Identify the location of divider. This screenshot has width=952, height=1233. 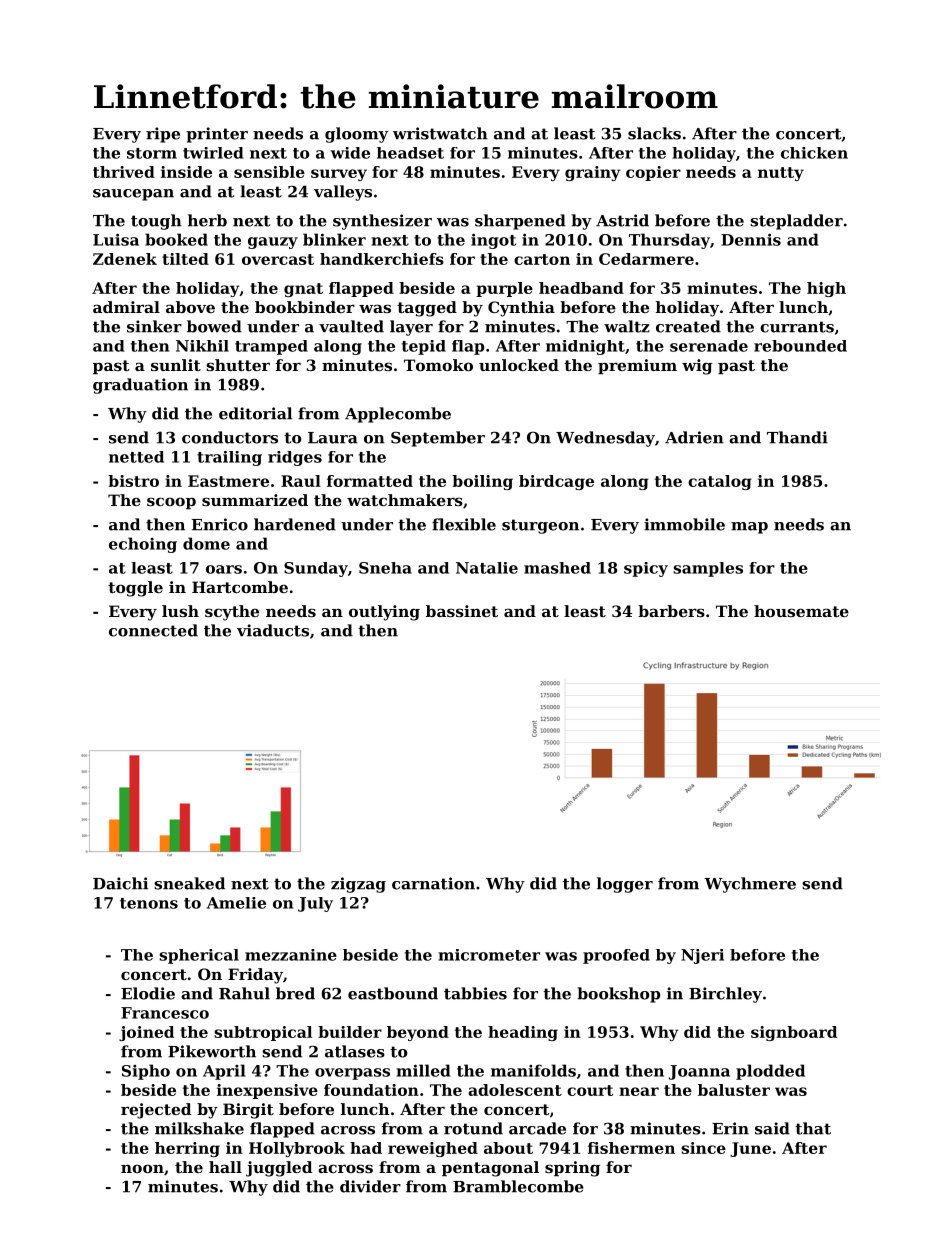
(370, 1186).
